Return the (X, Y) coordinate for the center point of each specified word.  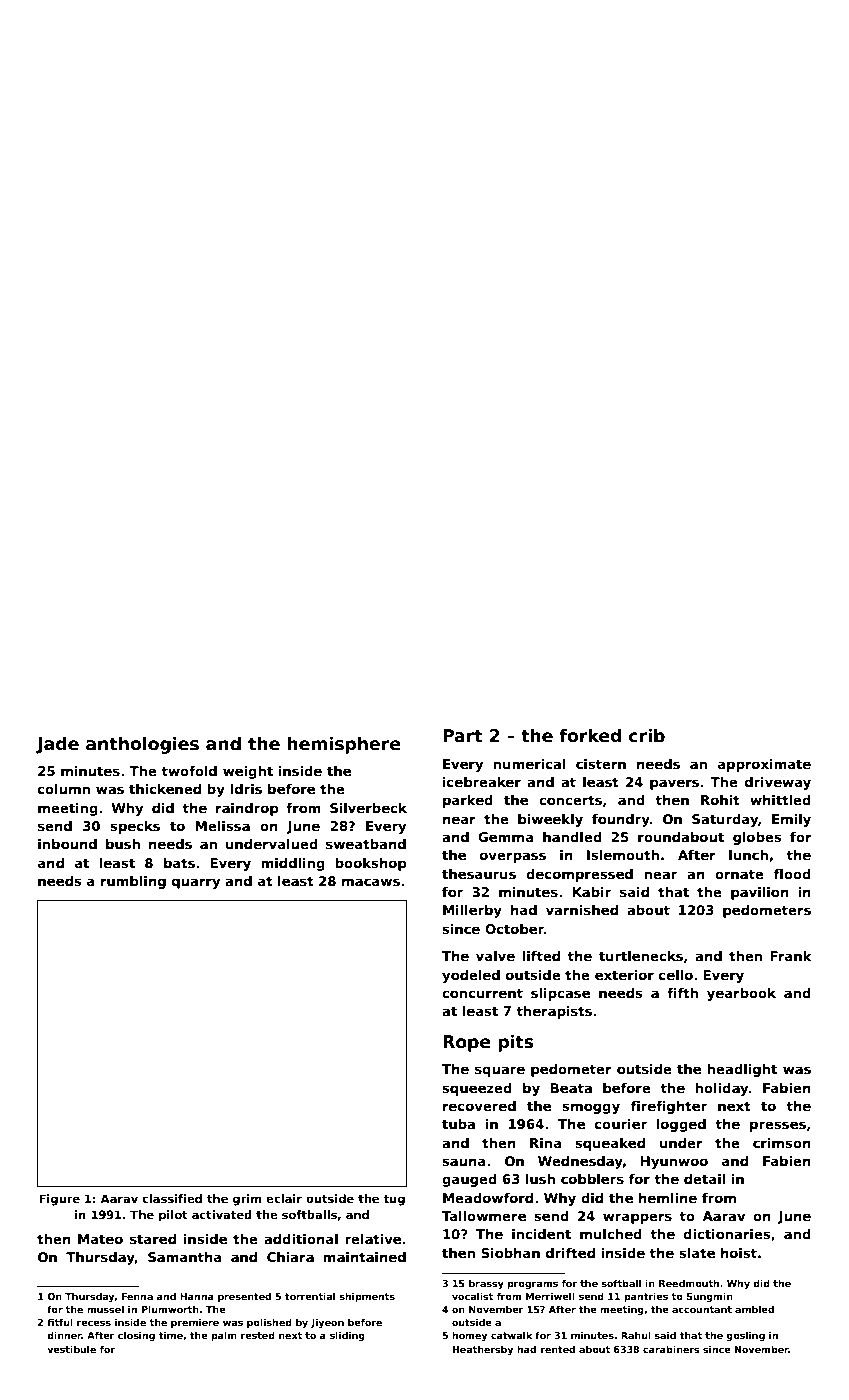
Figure (59, 1200)
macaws (371, 882)
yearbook (741, 994)
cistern (601, 764)
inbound (67, 844)
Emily (791, 820)
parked (468, 801)
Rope (467, 1043)
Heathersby (483, 1350)
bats (179, 863)
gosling (745, 1336)
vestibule (71, 1349)
